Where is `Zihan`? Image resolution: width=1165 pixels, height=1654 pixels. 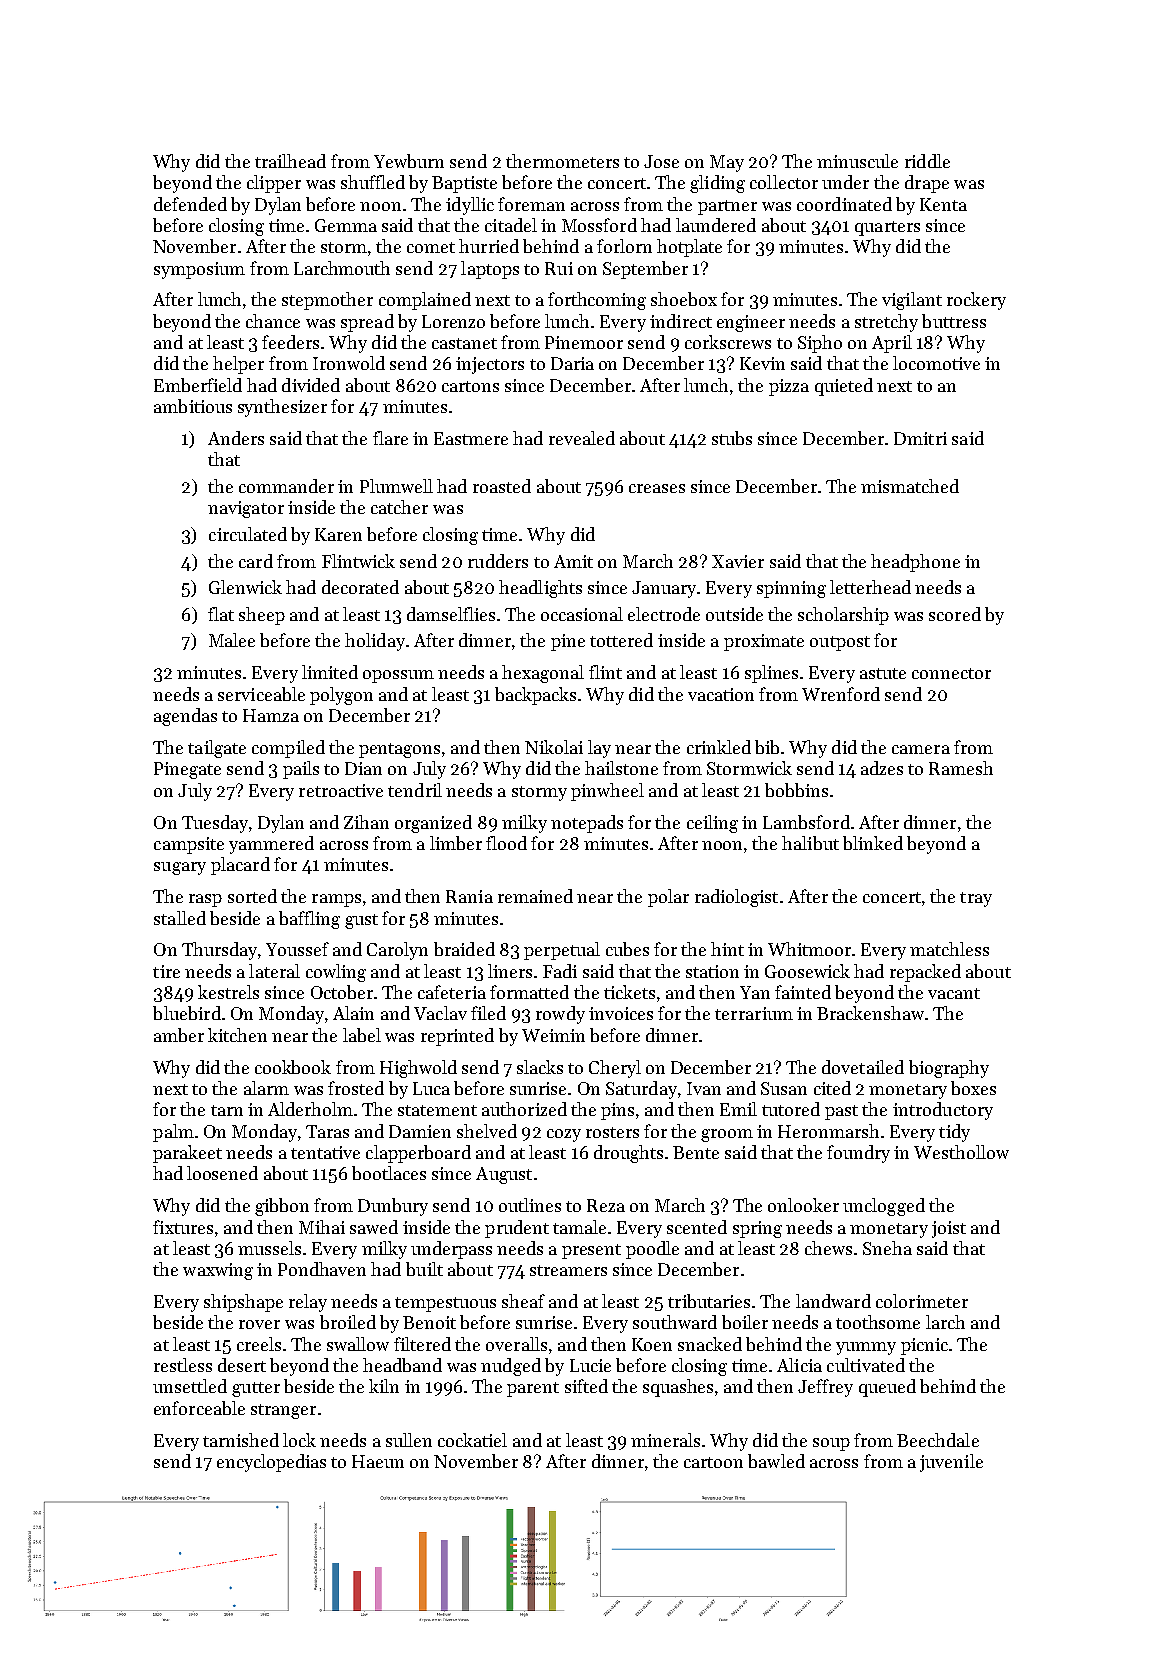 Zihan is located at coordinates (366, 822).
